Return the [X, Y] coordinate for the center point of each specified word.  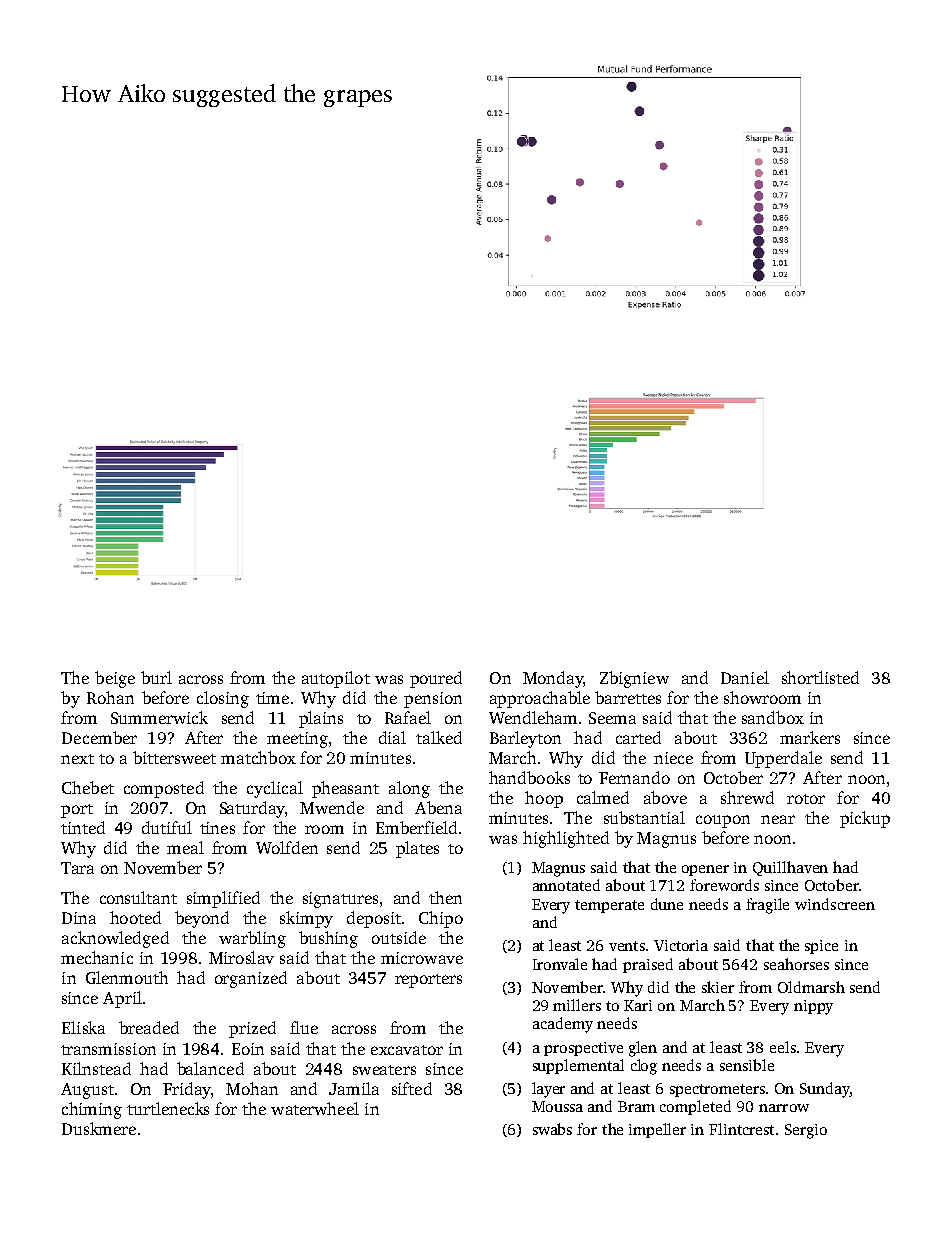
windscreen [835, 904]
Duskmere [99, 1128]
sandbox [773, 717]
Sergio [806, 1131]
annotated [566, 885]
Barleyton [525, 739]
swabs [552, 1129]
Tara [77, 868]
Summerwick [159, 717]
